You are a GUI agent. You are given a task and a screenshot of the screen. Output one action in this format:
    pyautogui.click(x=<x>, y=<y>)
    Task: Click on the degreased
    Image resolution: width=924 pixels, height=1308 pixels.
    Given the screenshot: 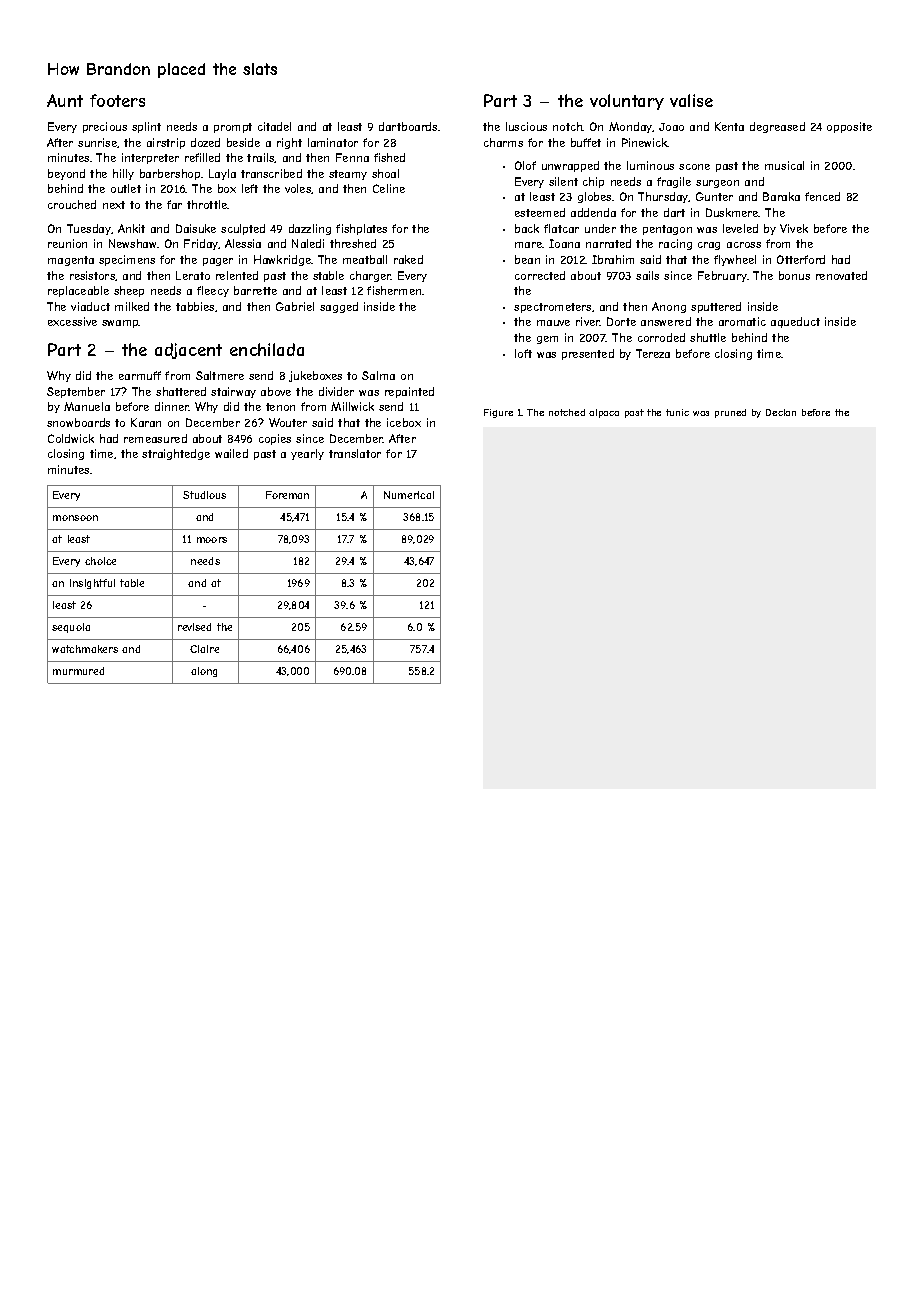 What is the action you would take?
    pyautogui.click(x=777, y=127)
